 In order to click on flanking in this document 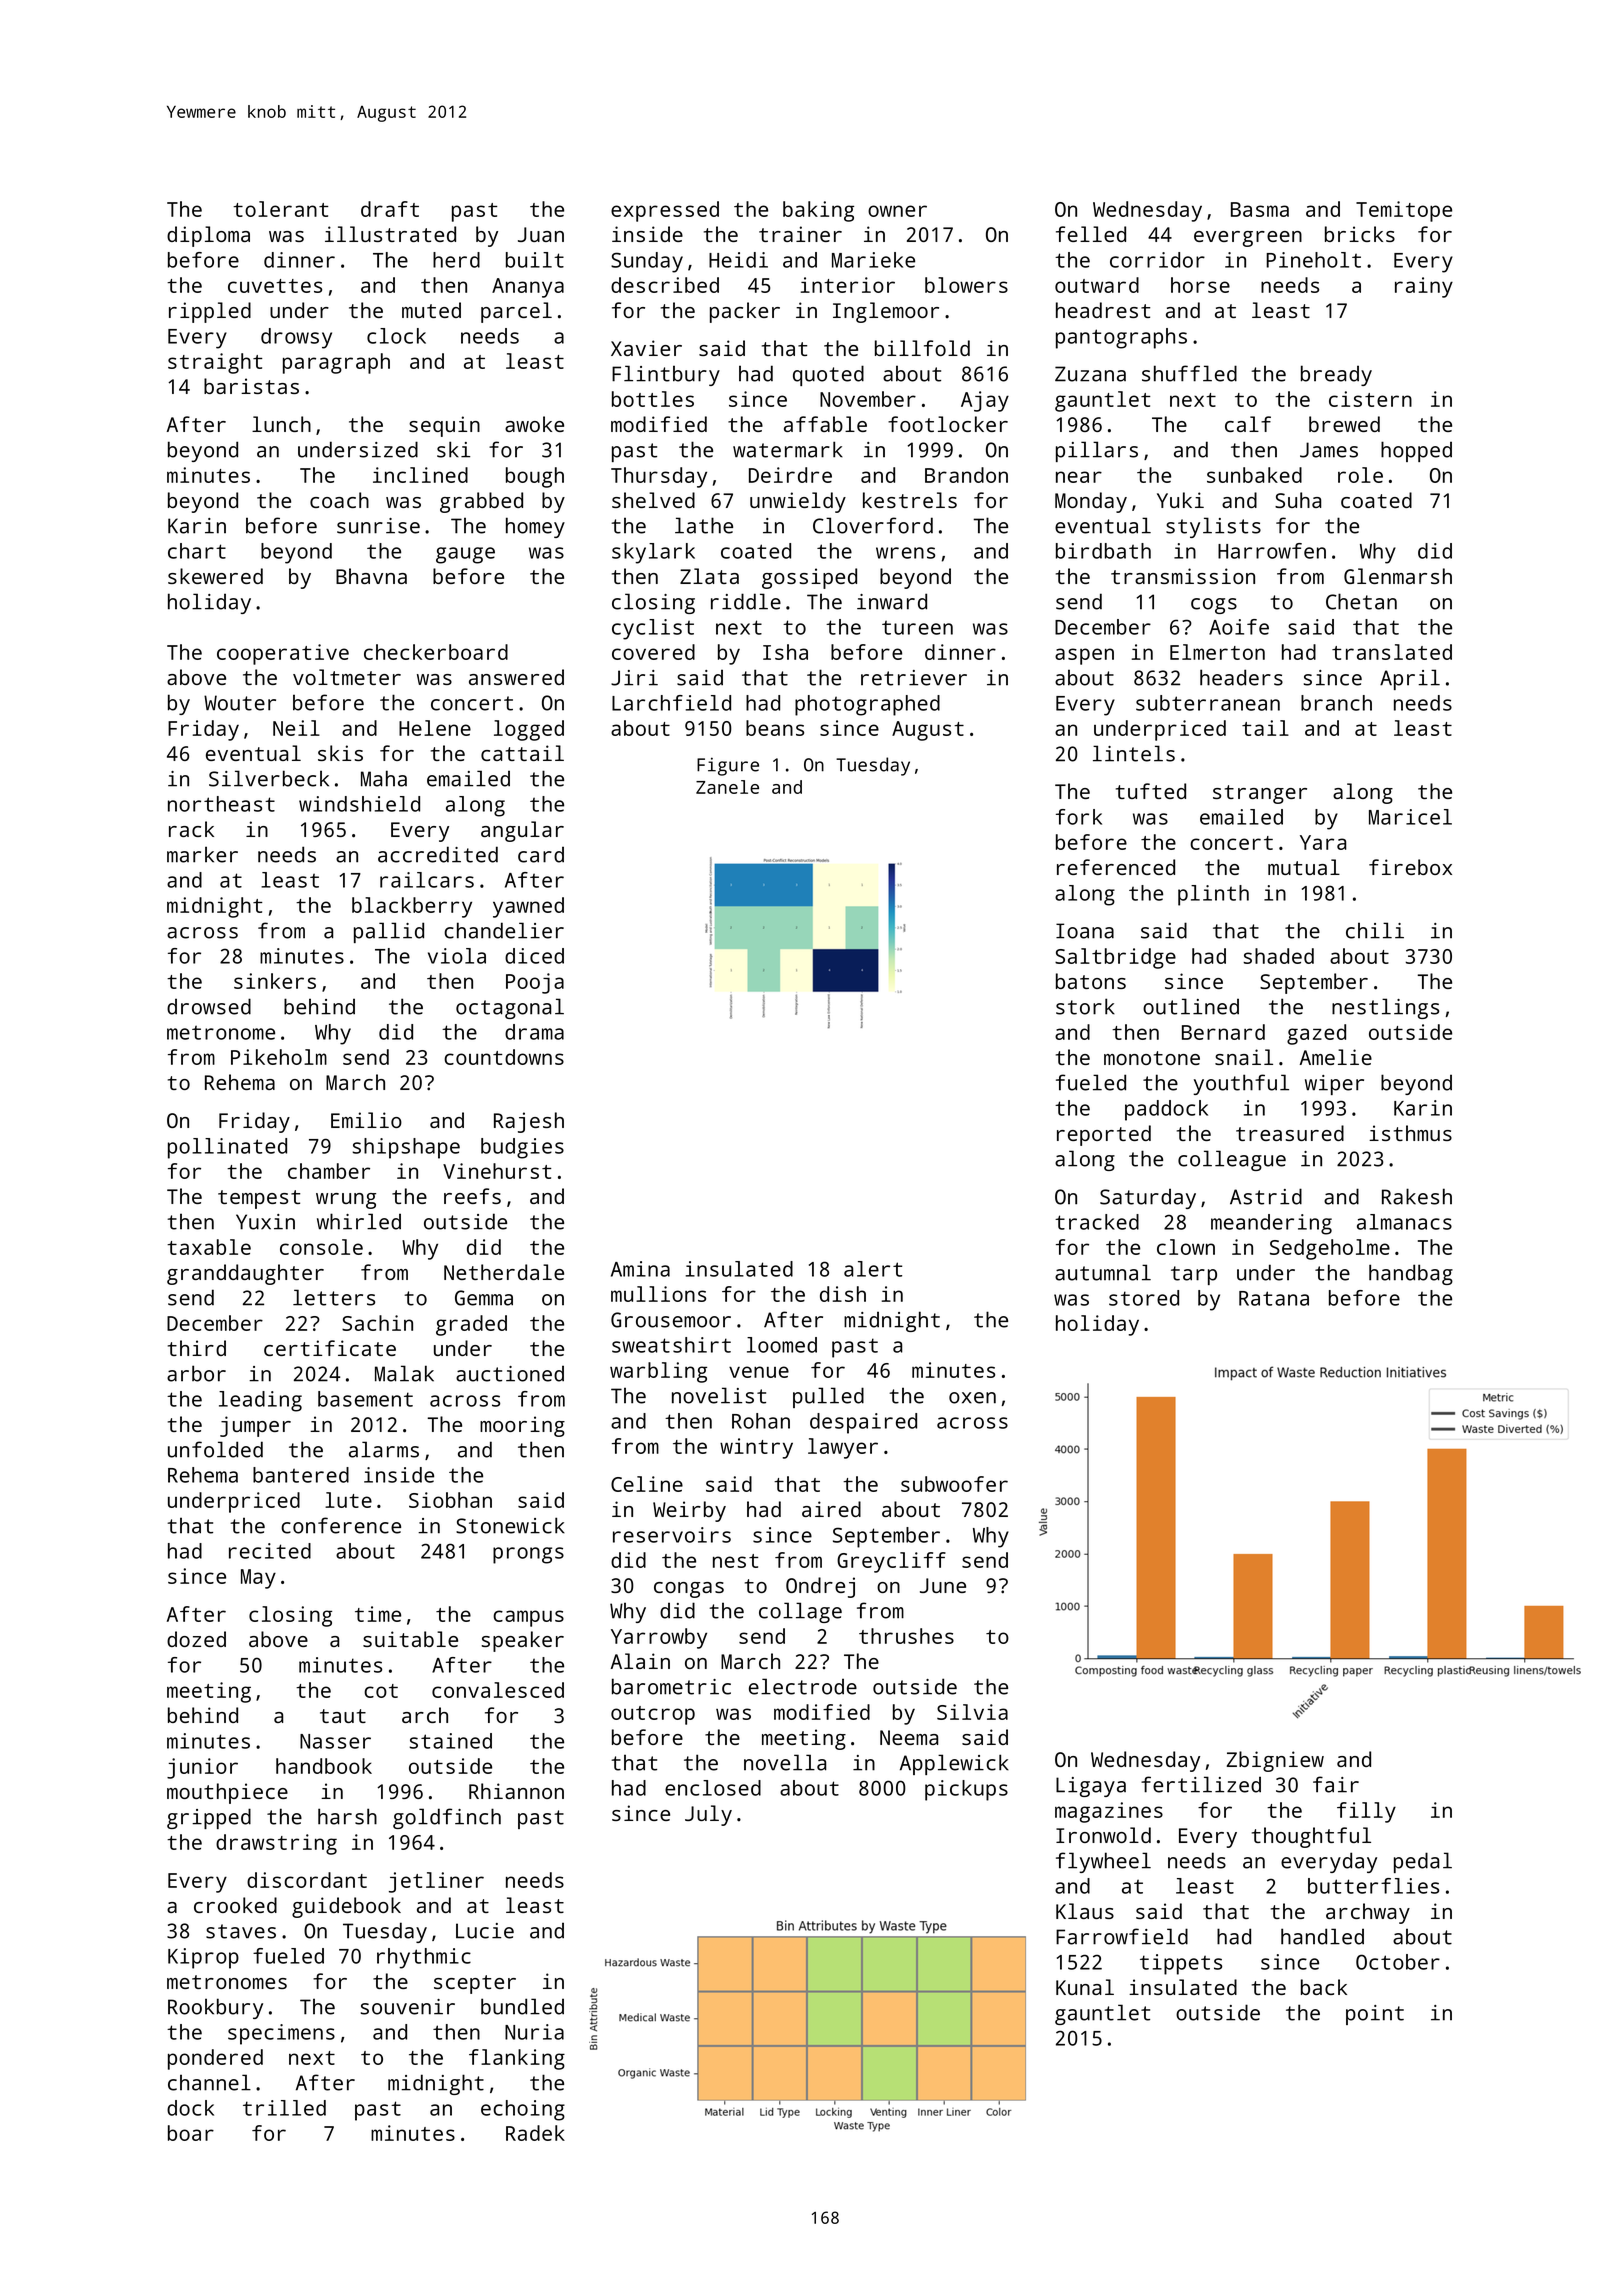, I will do `click(517, 2059)`.
